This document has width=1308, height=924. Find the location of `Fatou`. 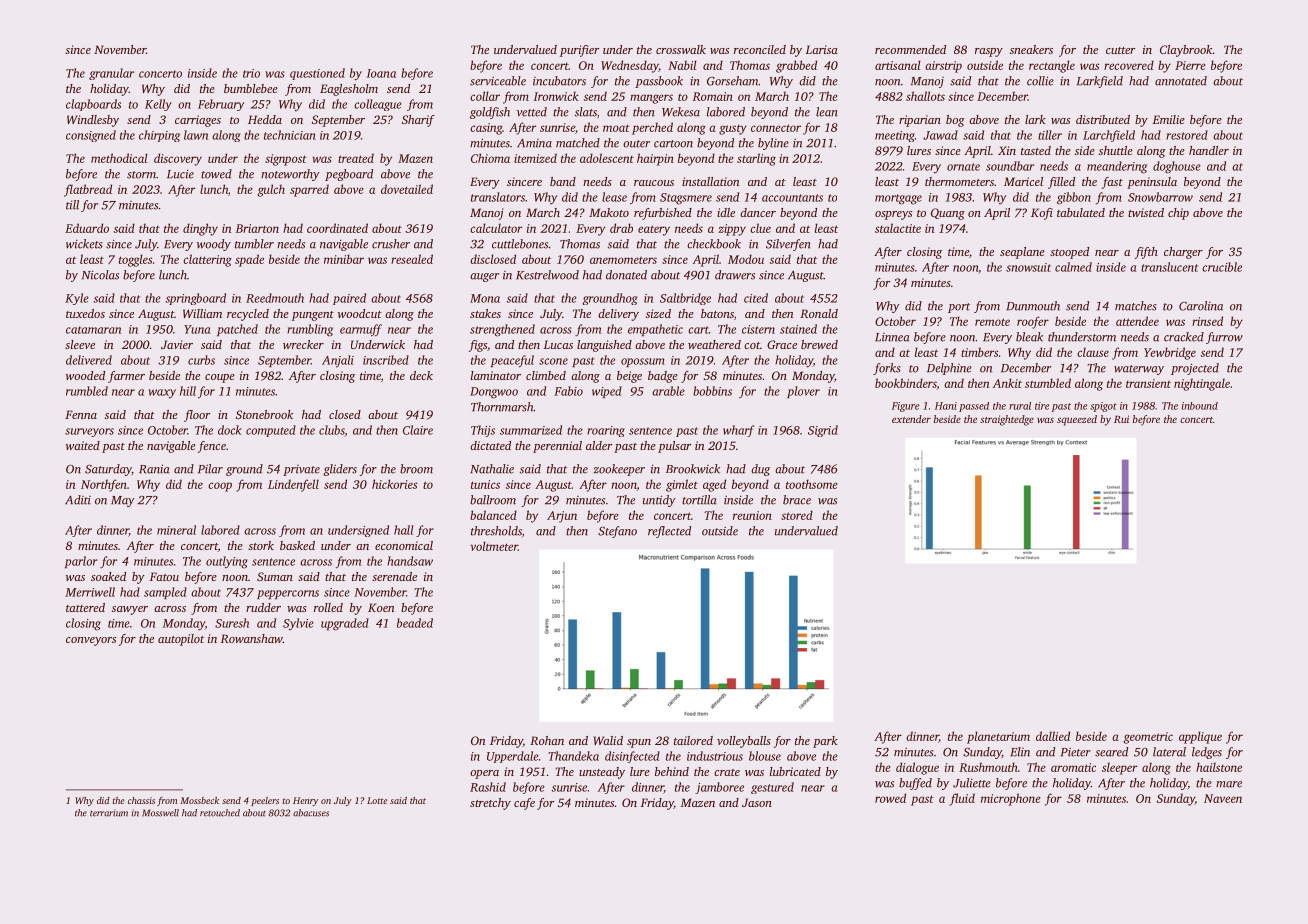

Fatou is located at coordinates (164, 576).
